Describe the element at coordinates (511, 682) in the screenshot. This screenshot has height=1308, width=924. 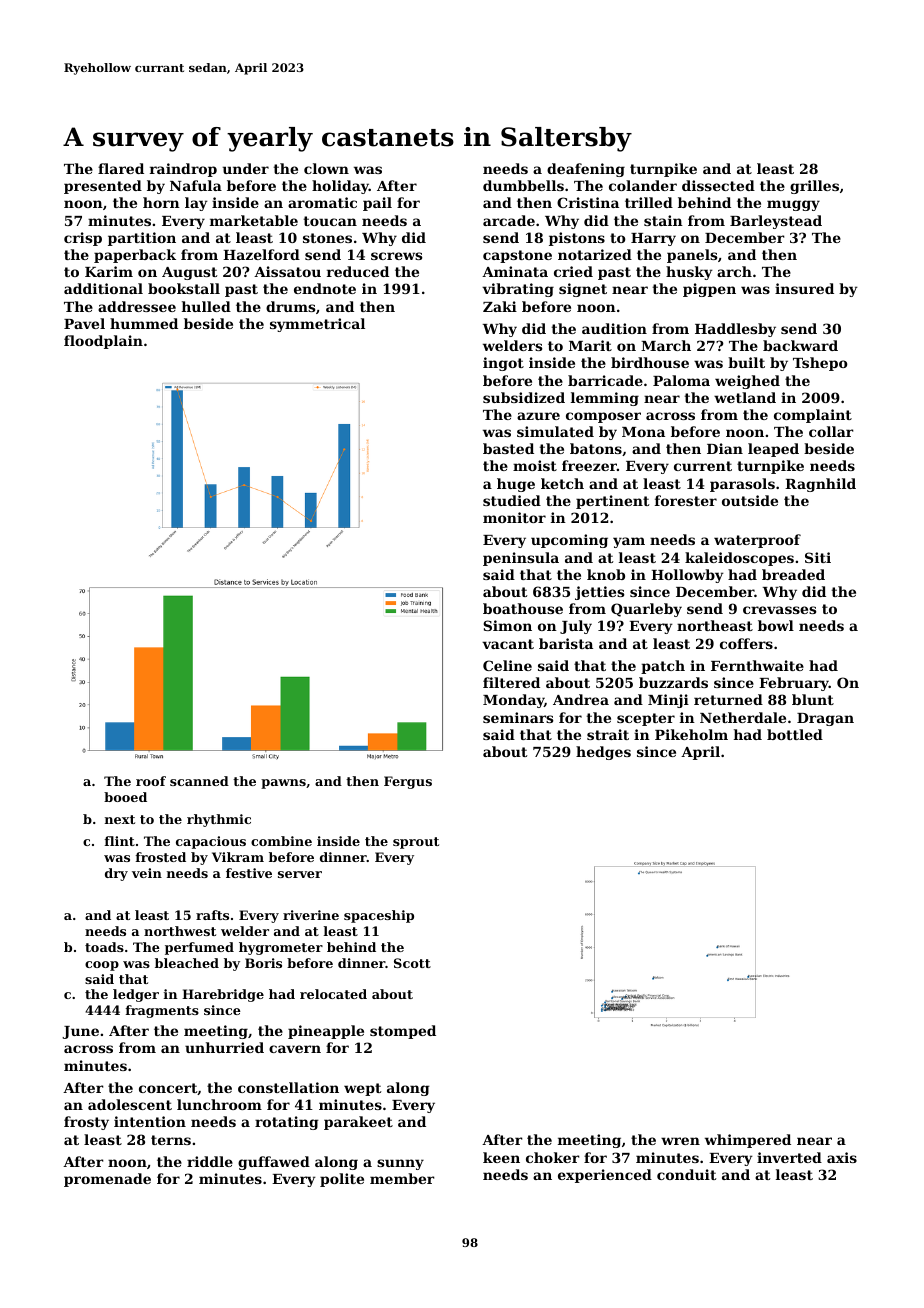
I see `filtered` at that location.
